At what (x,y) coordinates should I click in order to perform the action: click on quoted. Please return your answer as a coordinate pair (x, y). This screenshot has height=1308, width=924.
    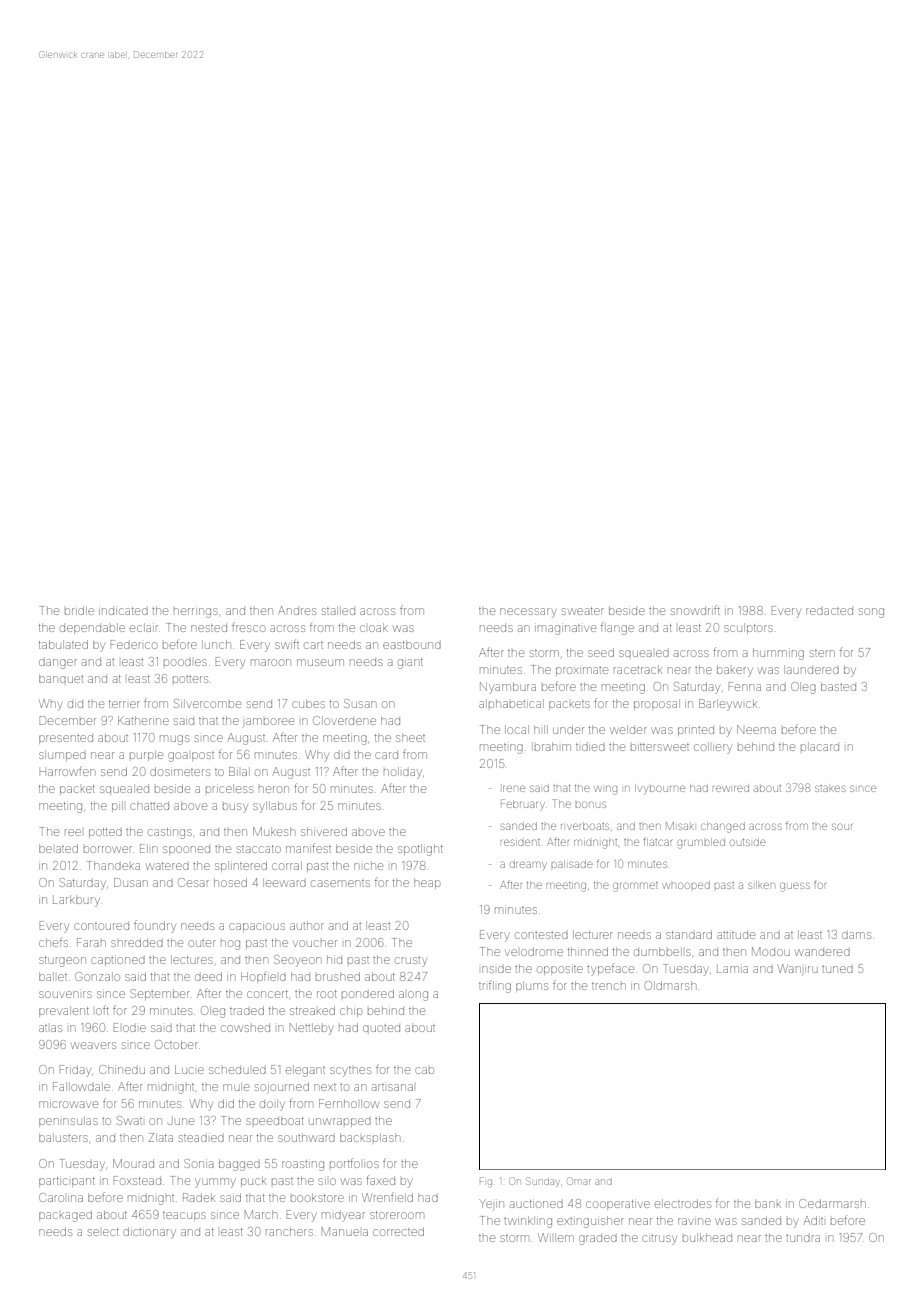
    Looking at the image, I should click on (381, 1028).
